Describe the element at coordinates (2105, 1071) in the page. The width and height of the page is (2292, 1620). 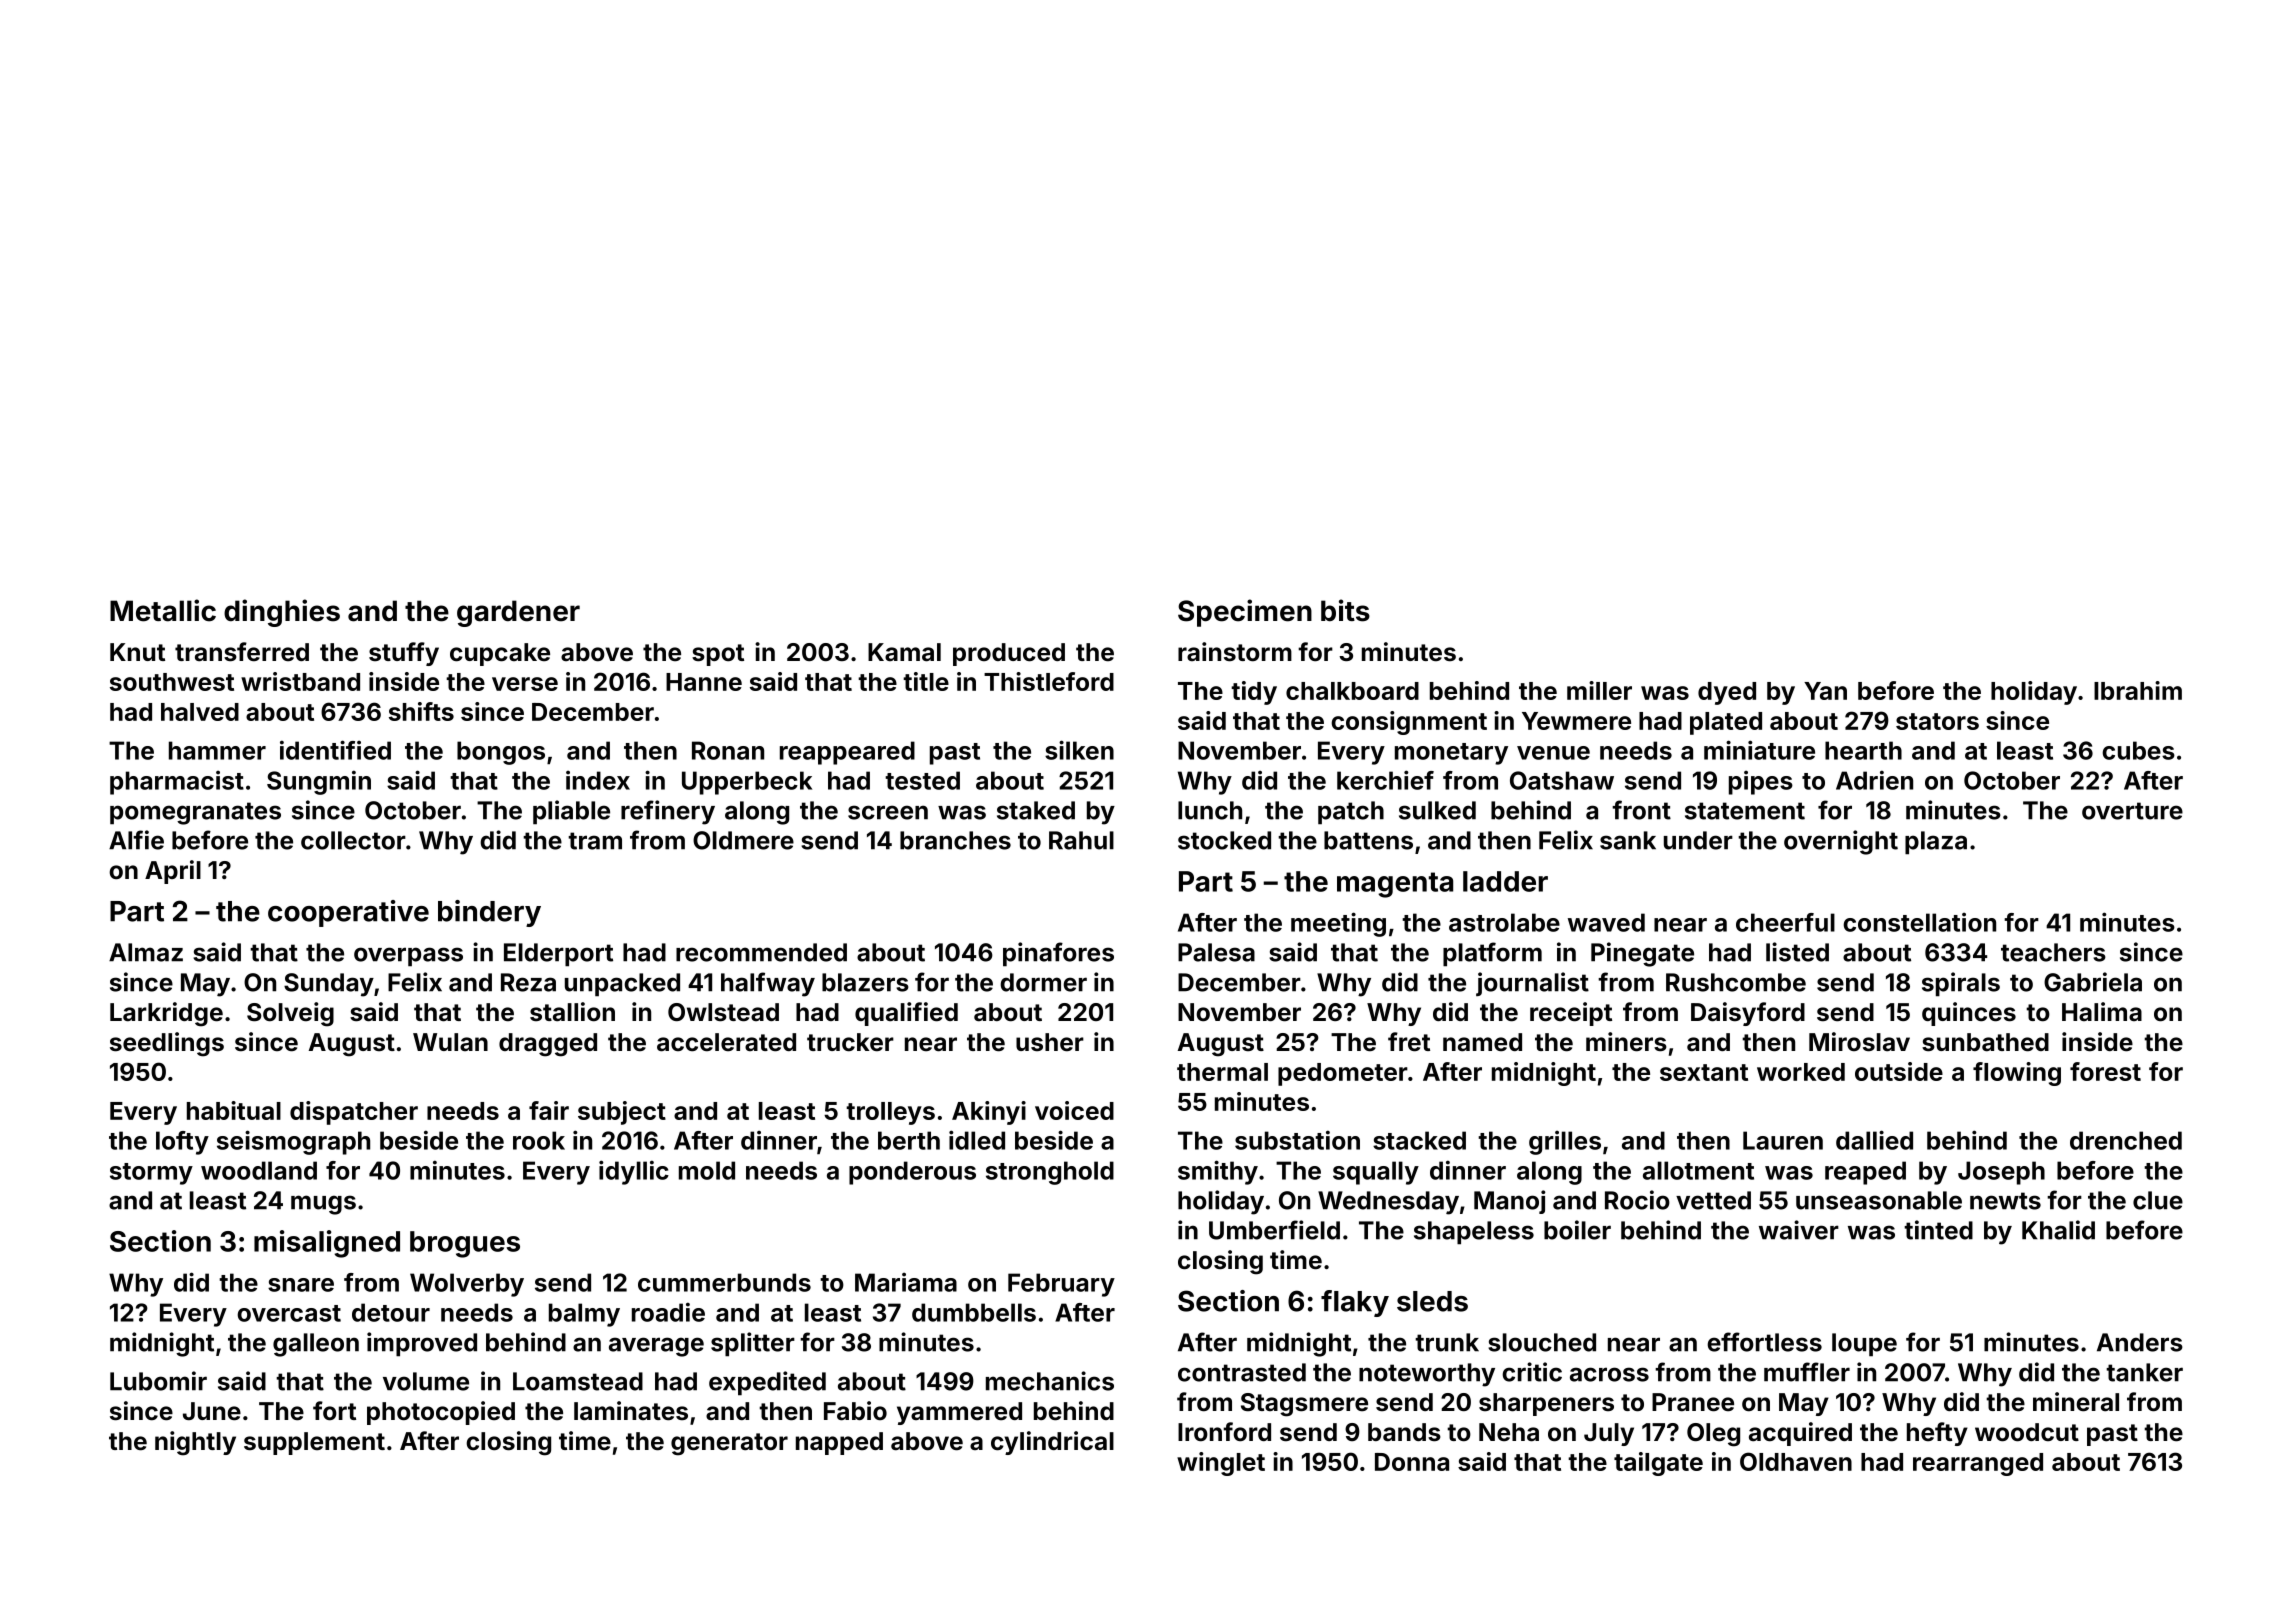
I see `forest` at that location.
